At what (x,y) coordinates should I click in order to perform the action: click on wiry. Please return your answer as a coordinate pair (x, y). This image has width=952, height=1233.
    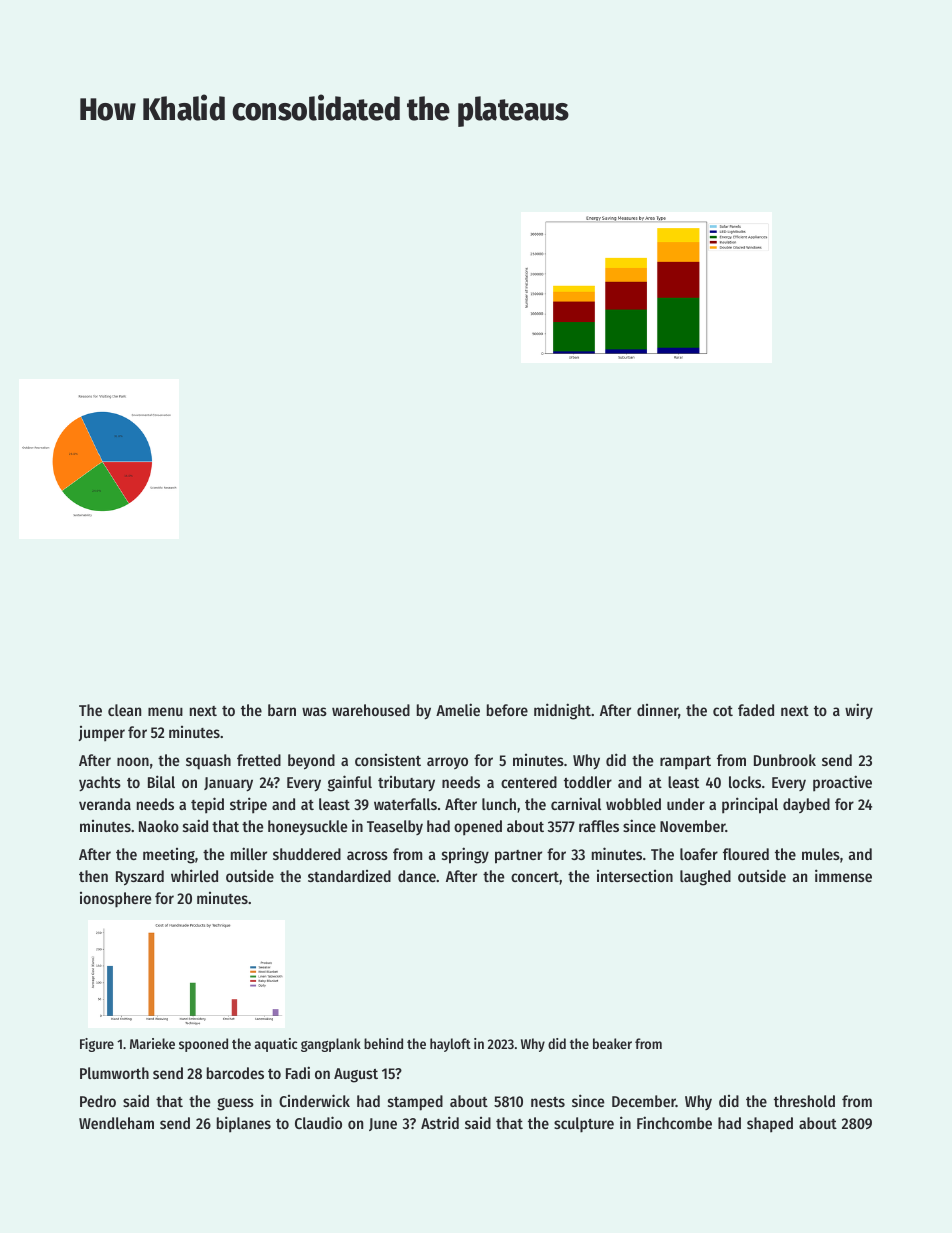
    Looking at the image, I should click on (859, 711).
